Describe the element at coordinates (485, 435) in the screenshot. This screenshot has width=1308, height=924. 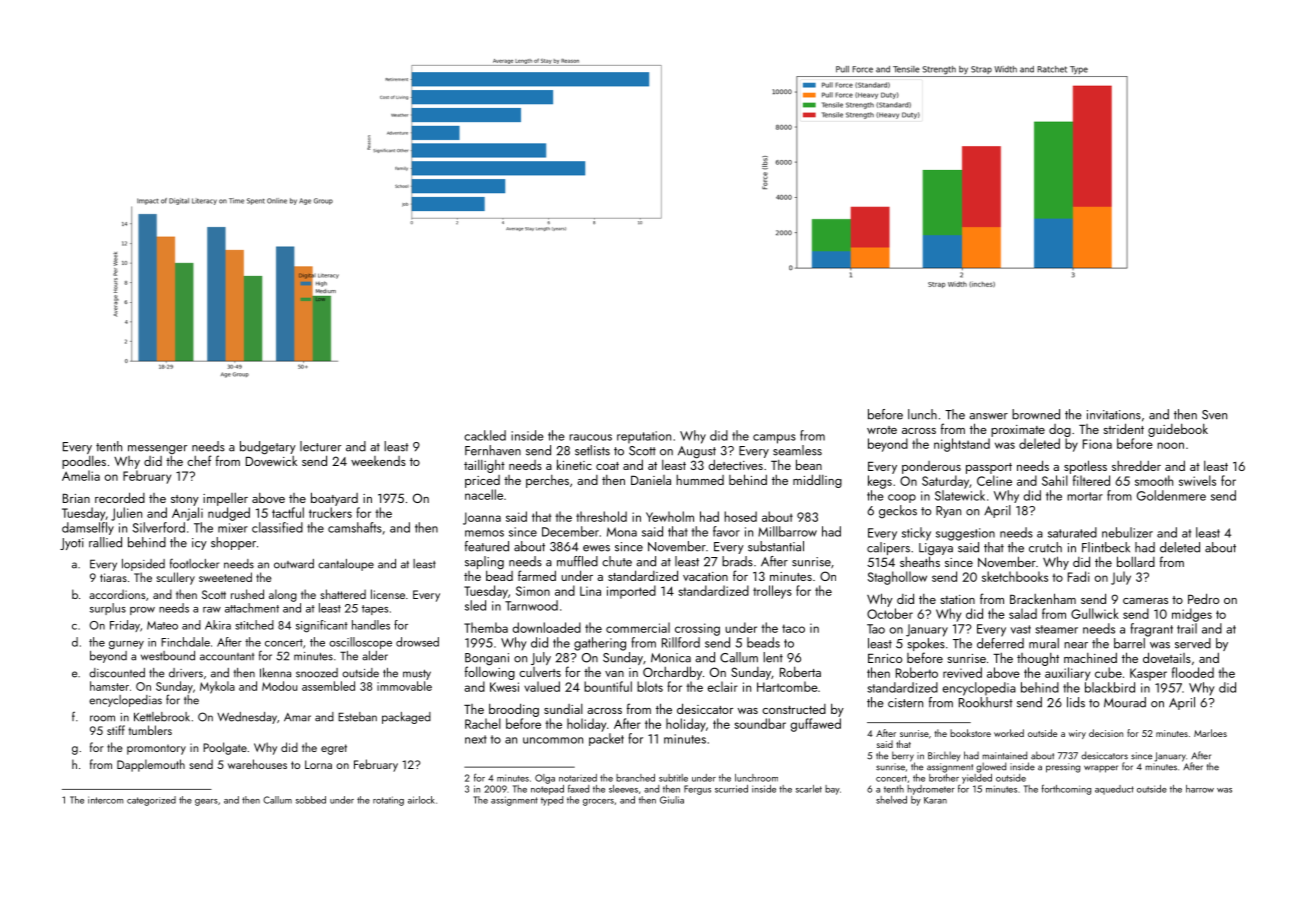
I see `cackled` at that location.
